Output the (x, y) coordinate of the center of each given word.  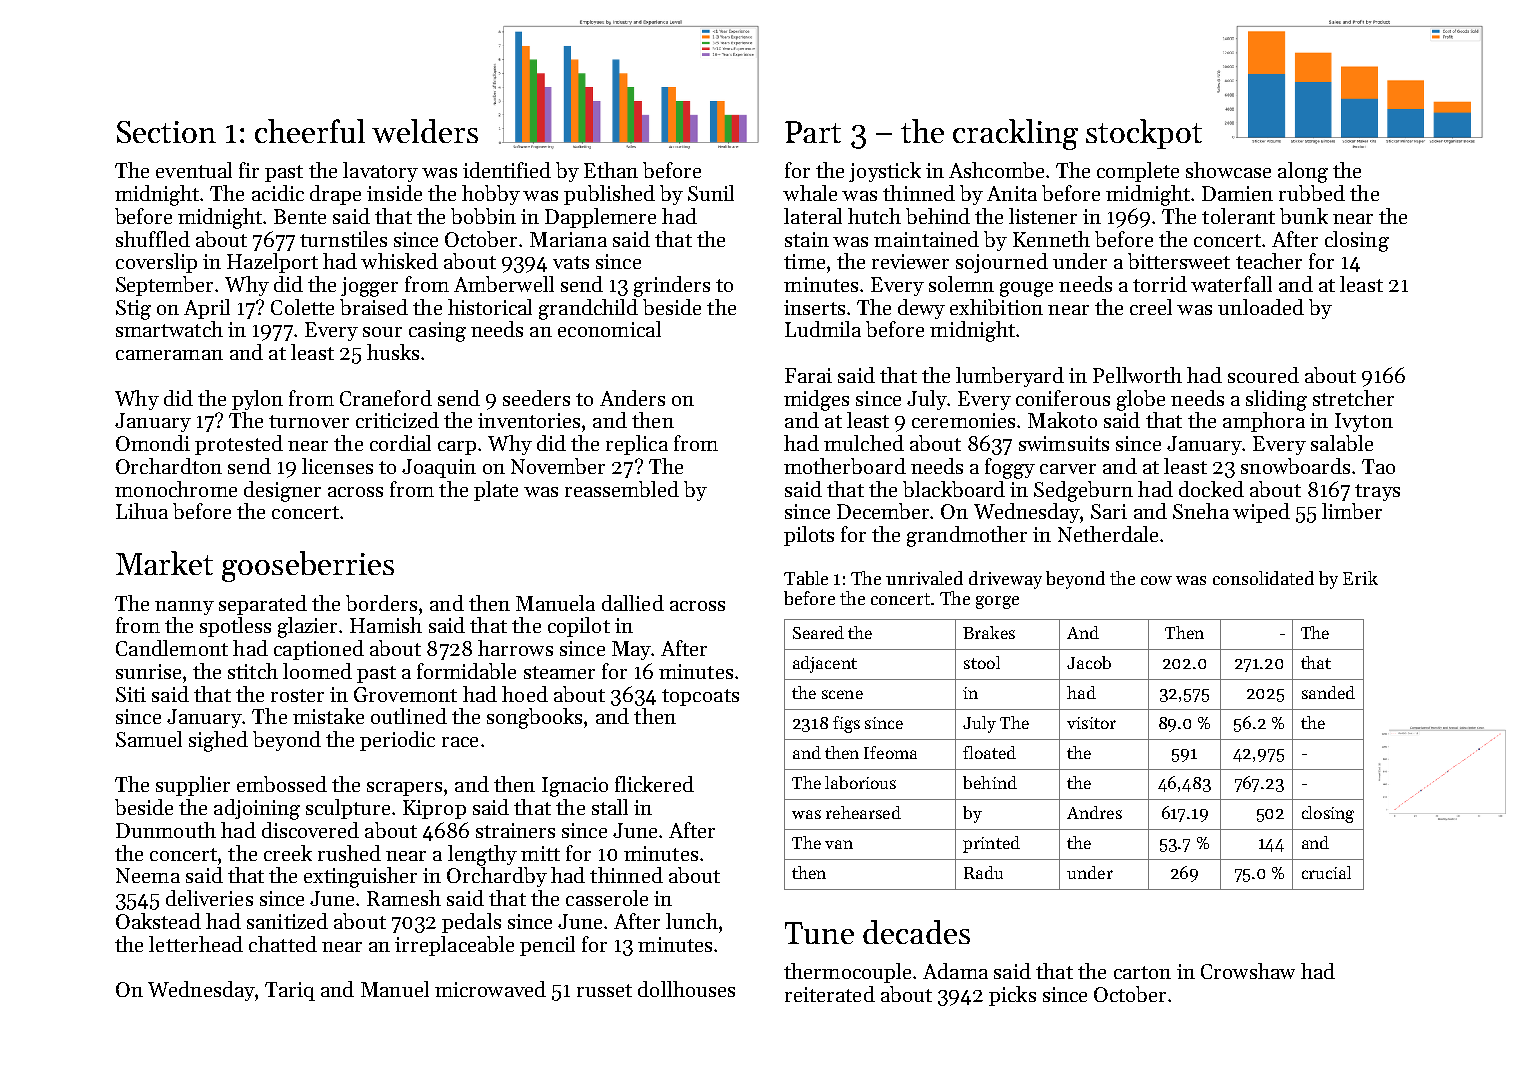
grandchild (588, 309)
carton (1142, 972)
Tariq (290, 991)
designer (282, 491)
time (804, 261)
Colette (302, 307)
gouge (1026, 289)
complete (1138, 172)
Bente (300, 216)
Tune (819, 933)
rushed (349, 853)
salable (1342, 443)
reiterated (830, 994)
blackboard (954, 489)
